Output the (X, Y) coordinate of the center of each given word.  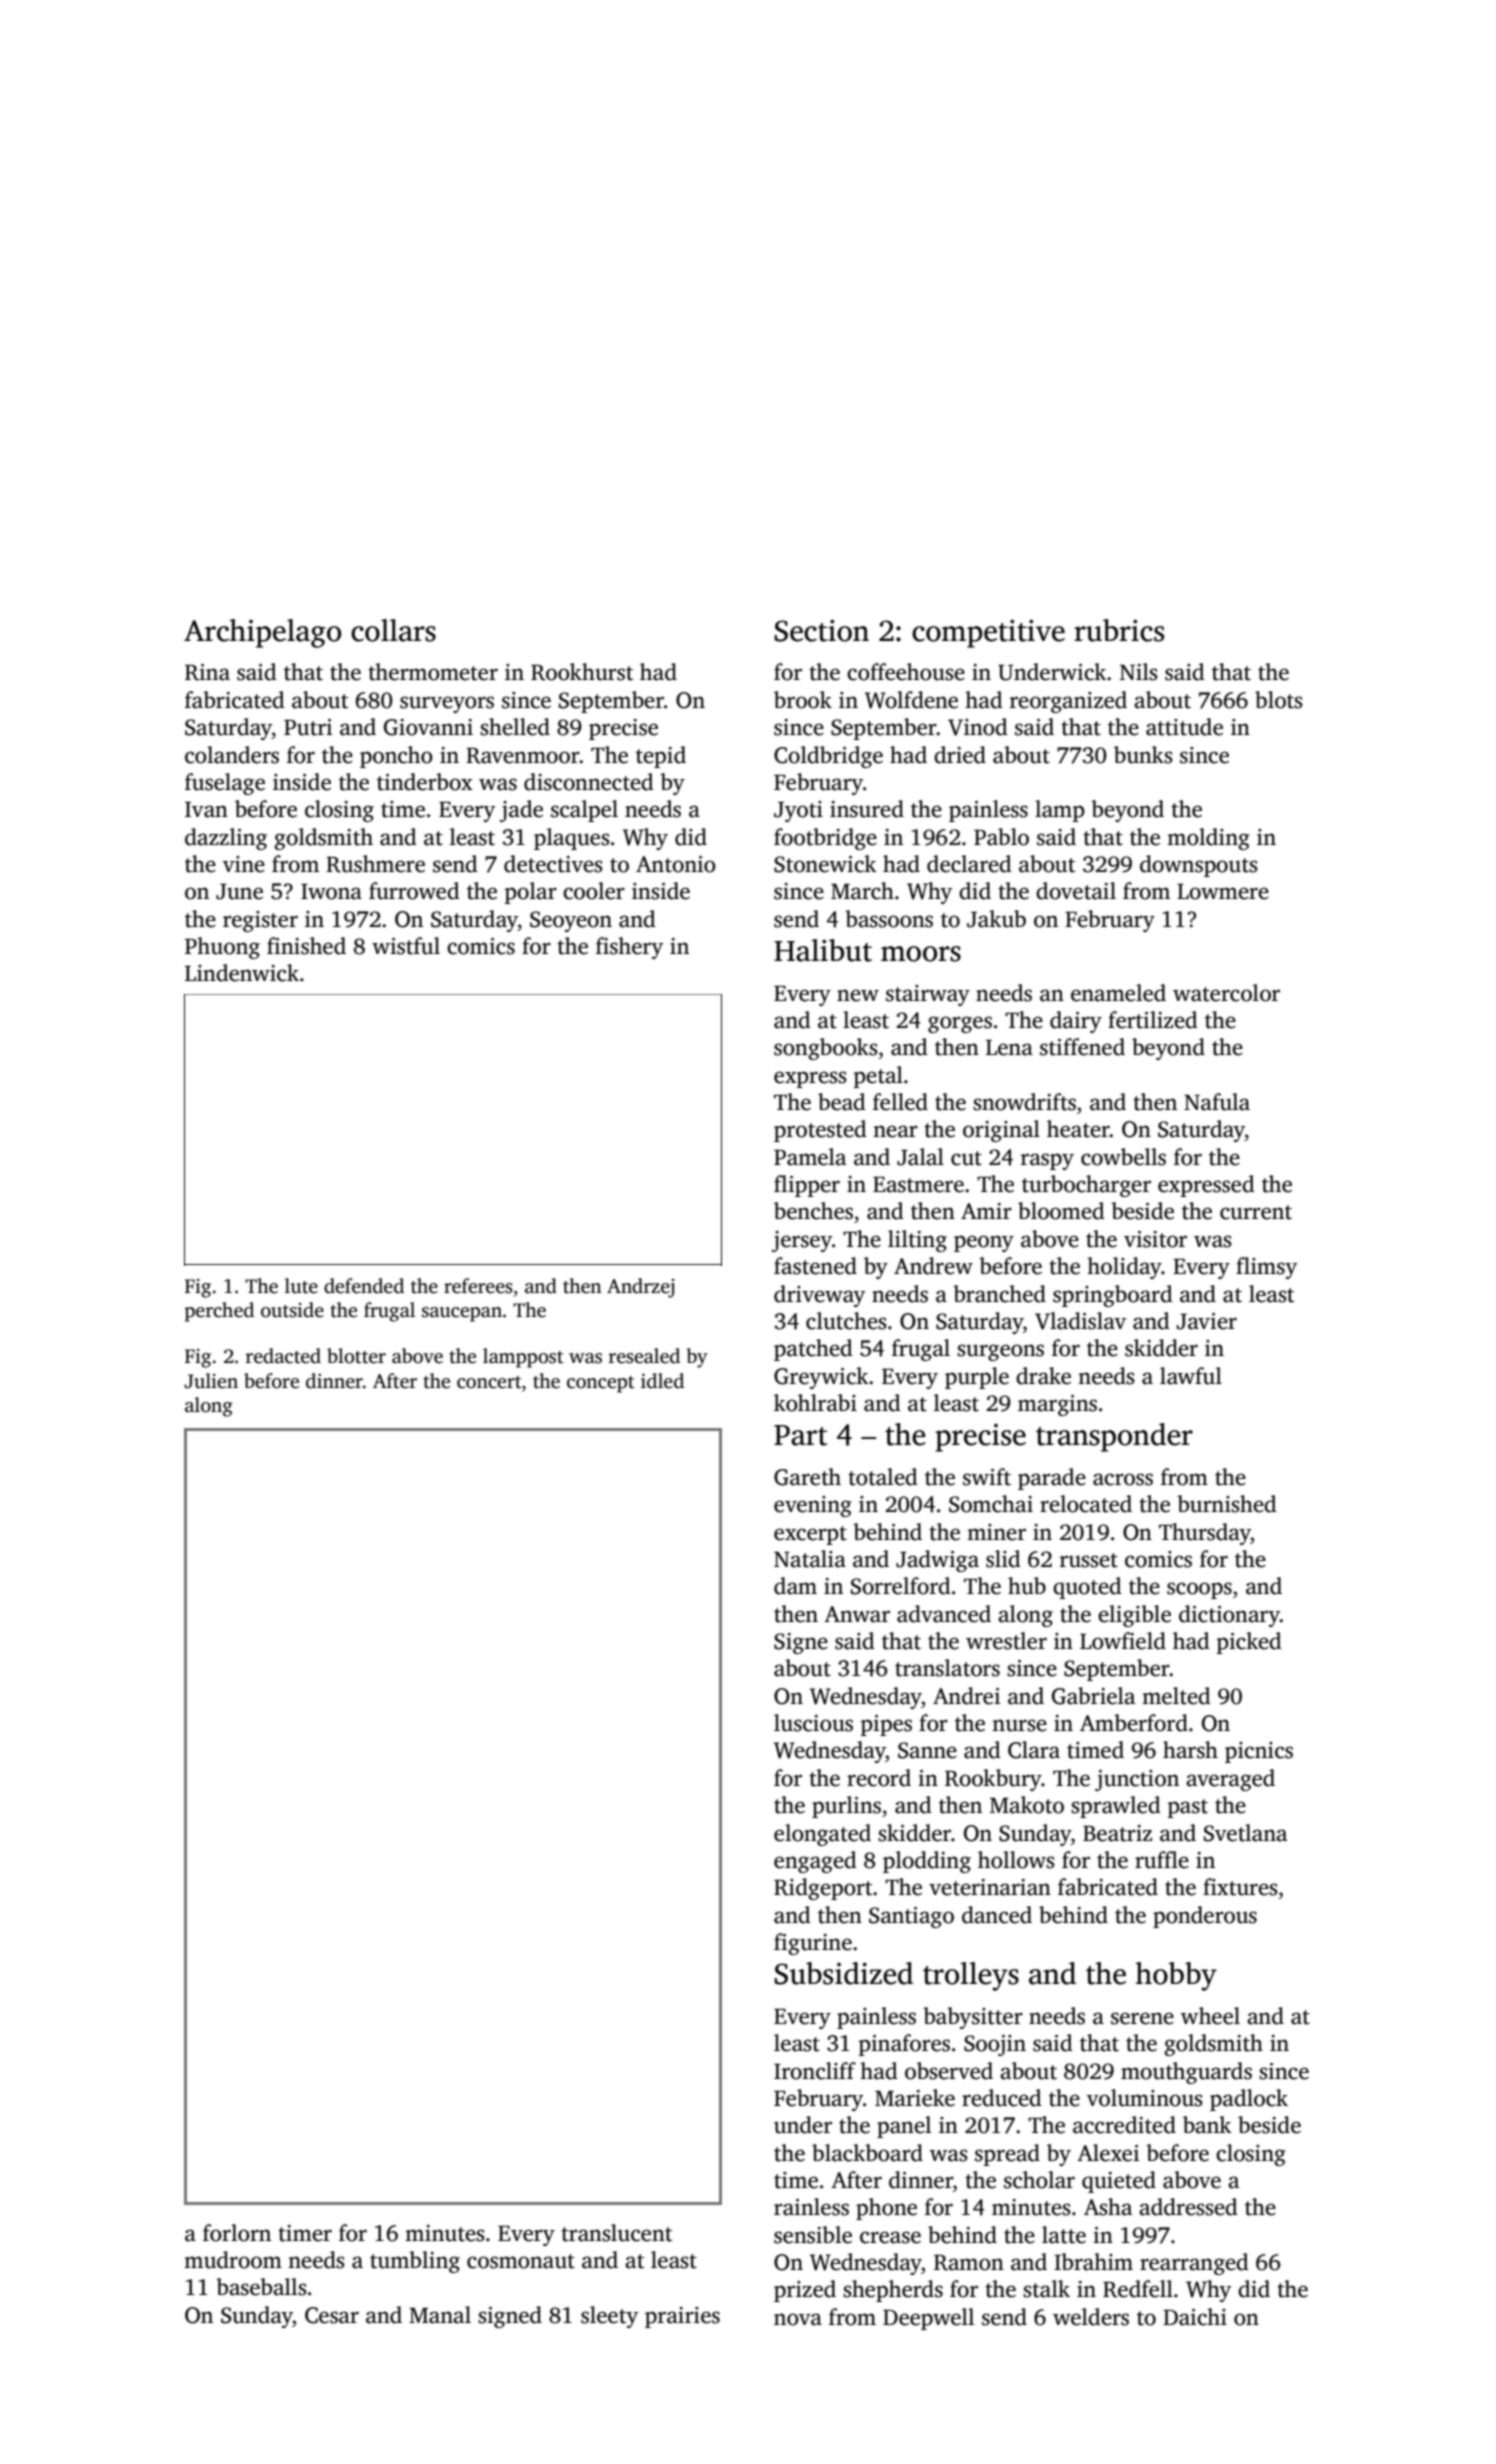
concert (489, 1382)
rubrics (1119, 630)
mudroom (233, 2260)
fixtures (1240, 1887)
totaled (883, 1477)
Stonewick (825, 864)
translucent (616, 2233)
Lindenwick (242, 973)
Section (821, 631)
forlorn (237, 2233)
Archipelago (262, 633)
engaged (815, 1862)
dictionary (1229, 1616)
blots (1279, 700)
